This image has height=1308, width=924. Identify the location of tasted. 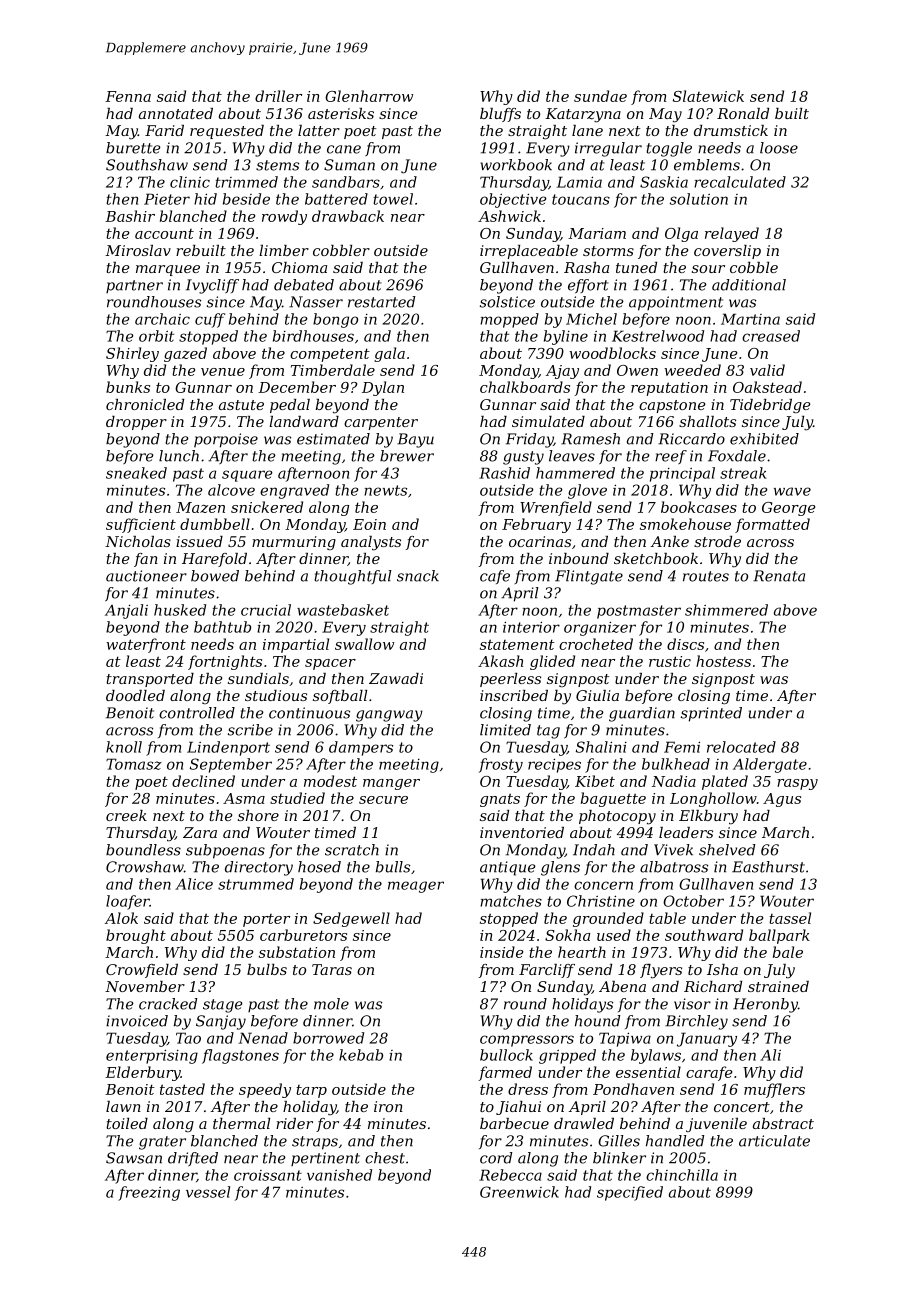
(182, 1089).
